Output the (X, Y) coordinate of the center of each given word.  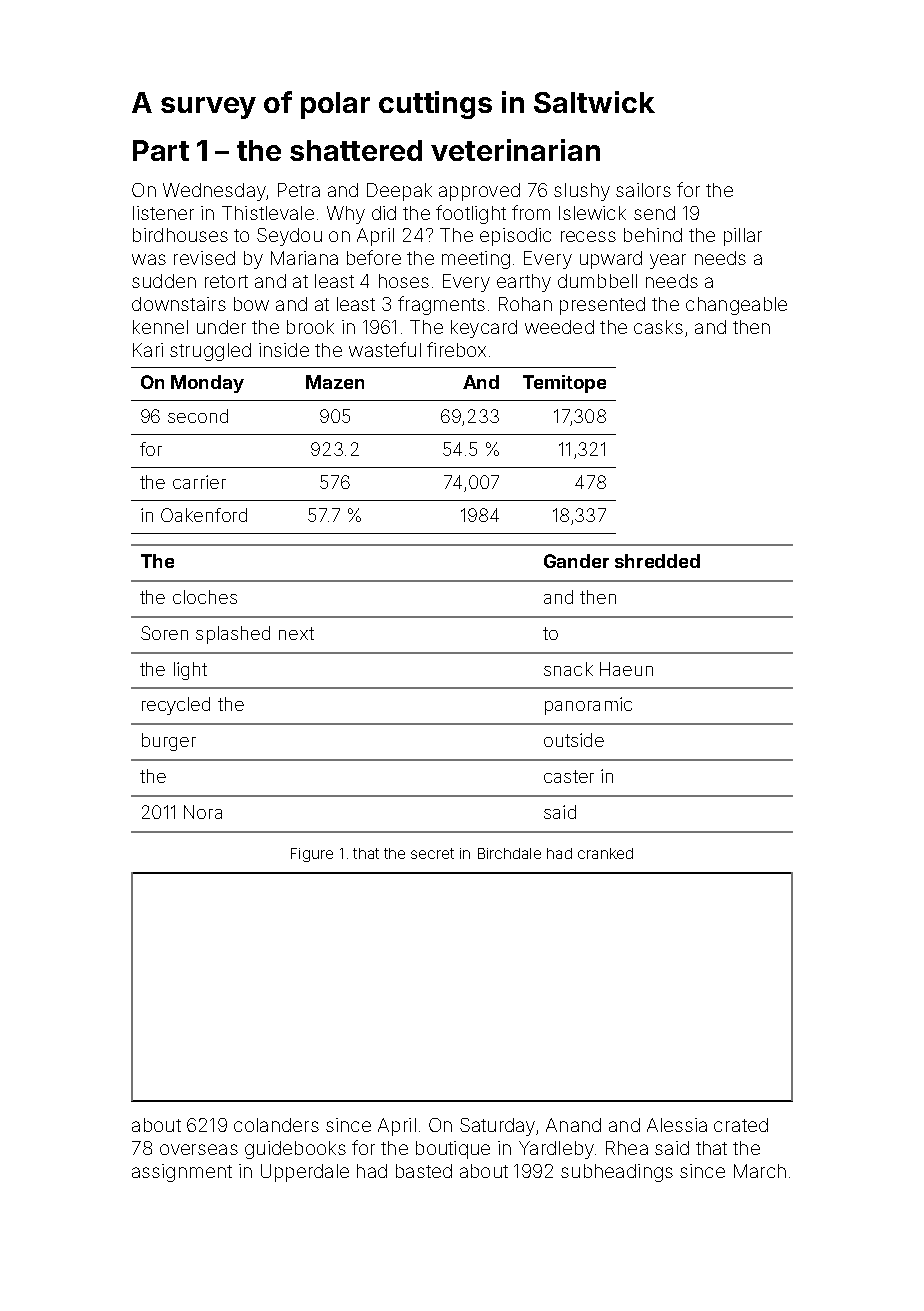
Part (161, 150)
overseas (199, 1149)
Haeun (626, 669)
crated (741, 1125)
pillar (743, 237)
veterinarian (515, 150)
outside (574, 740)
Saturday (497, 1127)
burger (169, 742)
